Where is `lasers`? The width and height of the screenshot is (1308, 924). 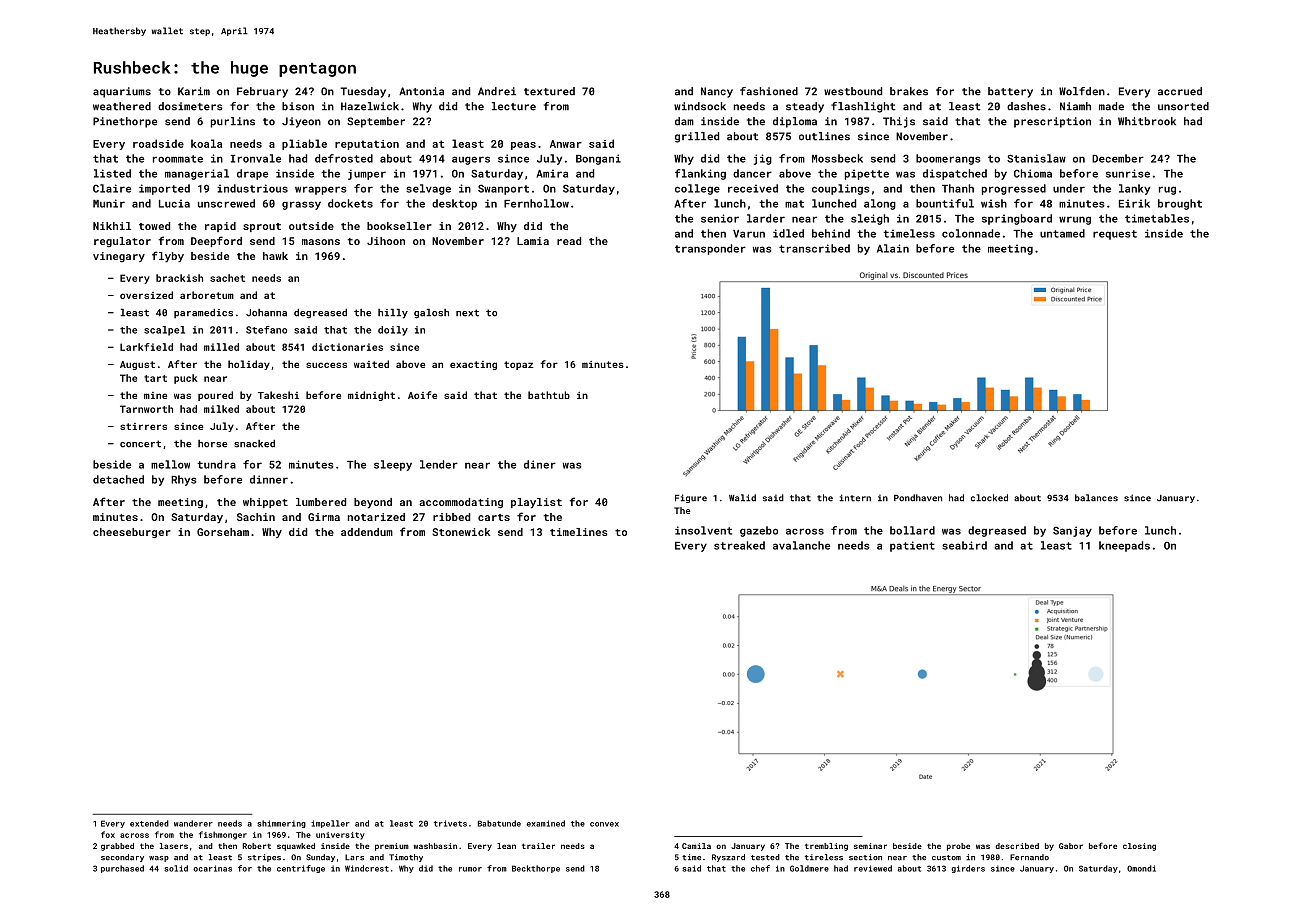 lasers is located at coordinates (174, 846).
